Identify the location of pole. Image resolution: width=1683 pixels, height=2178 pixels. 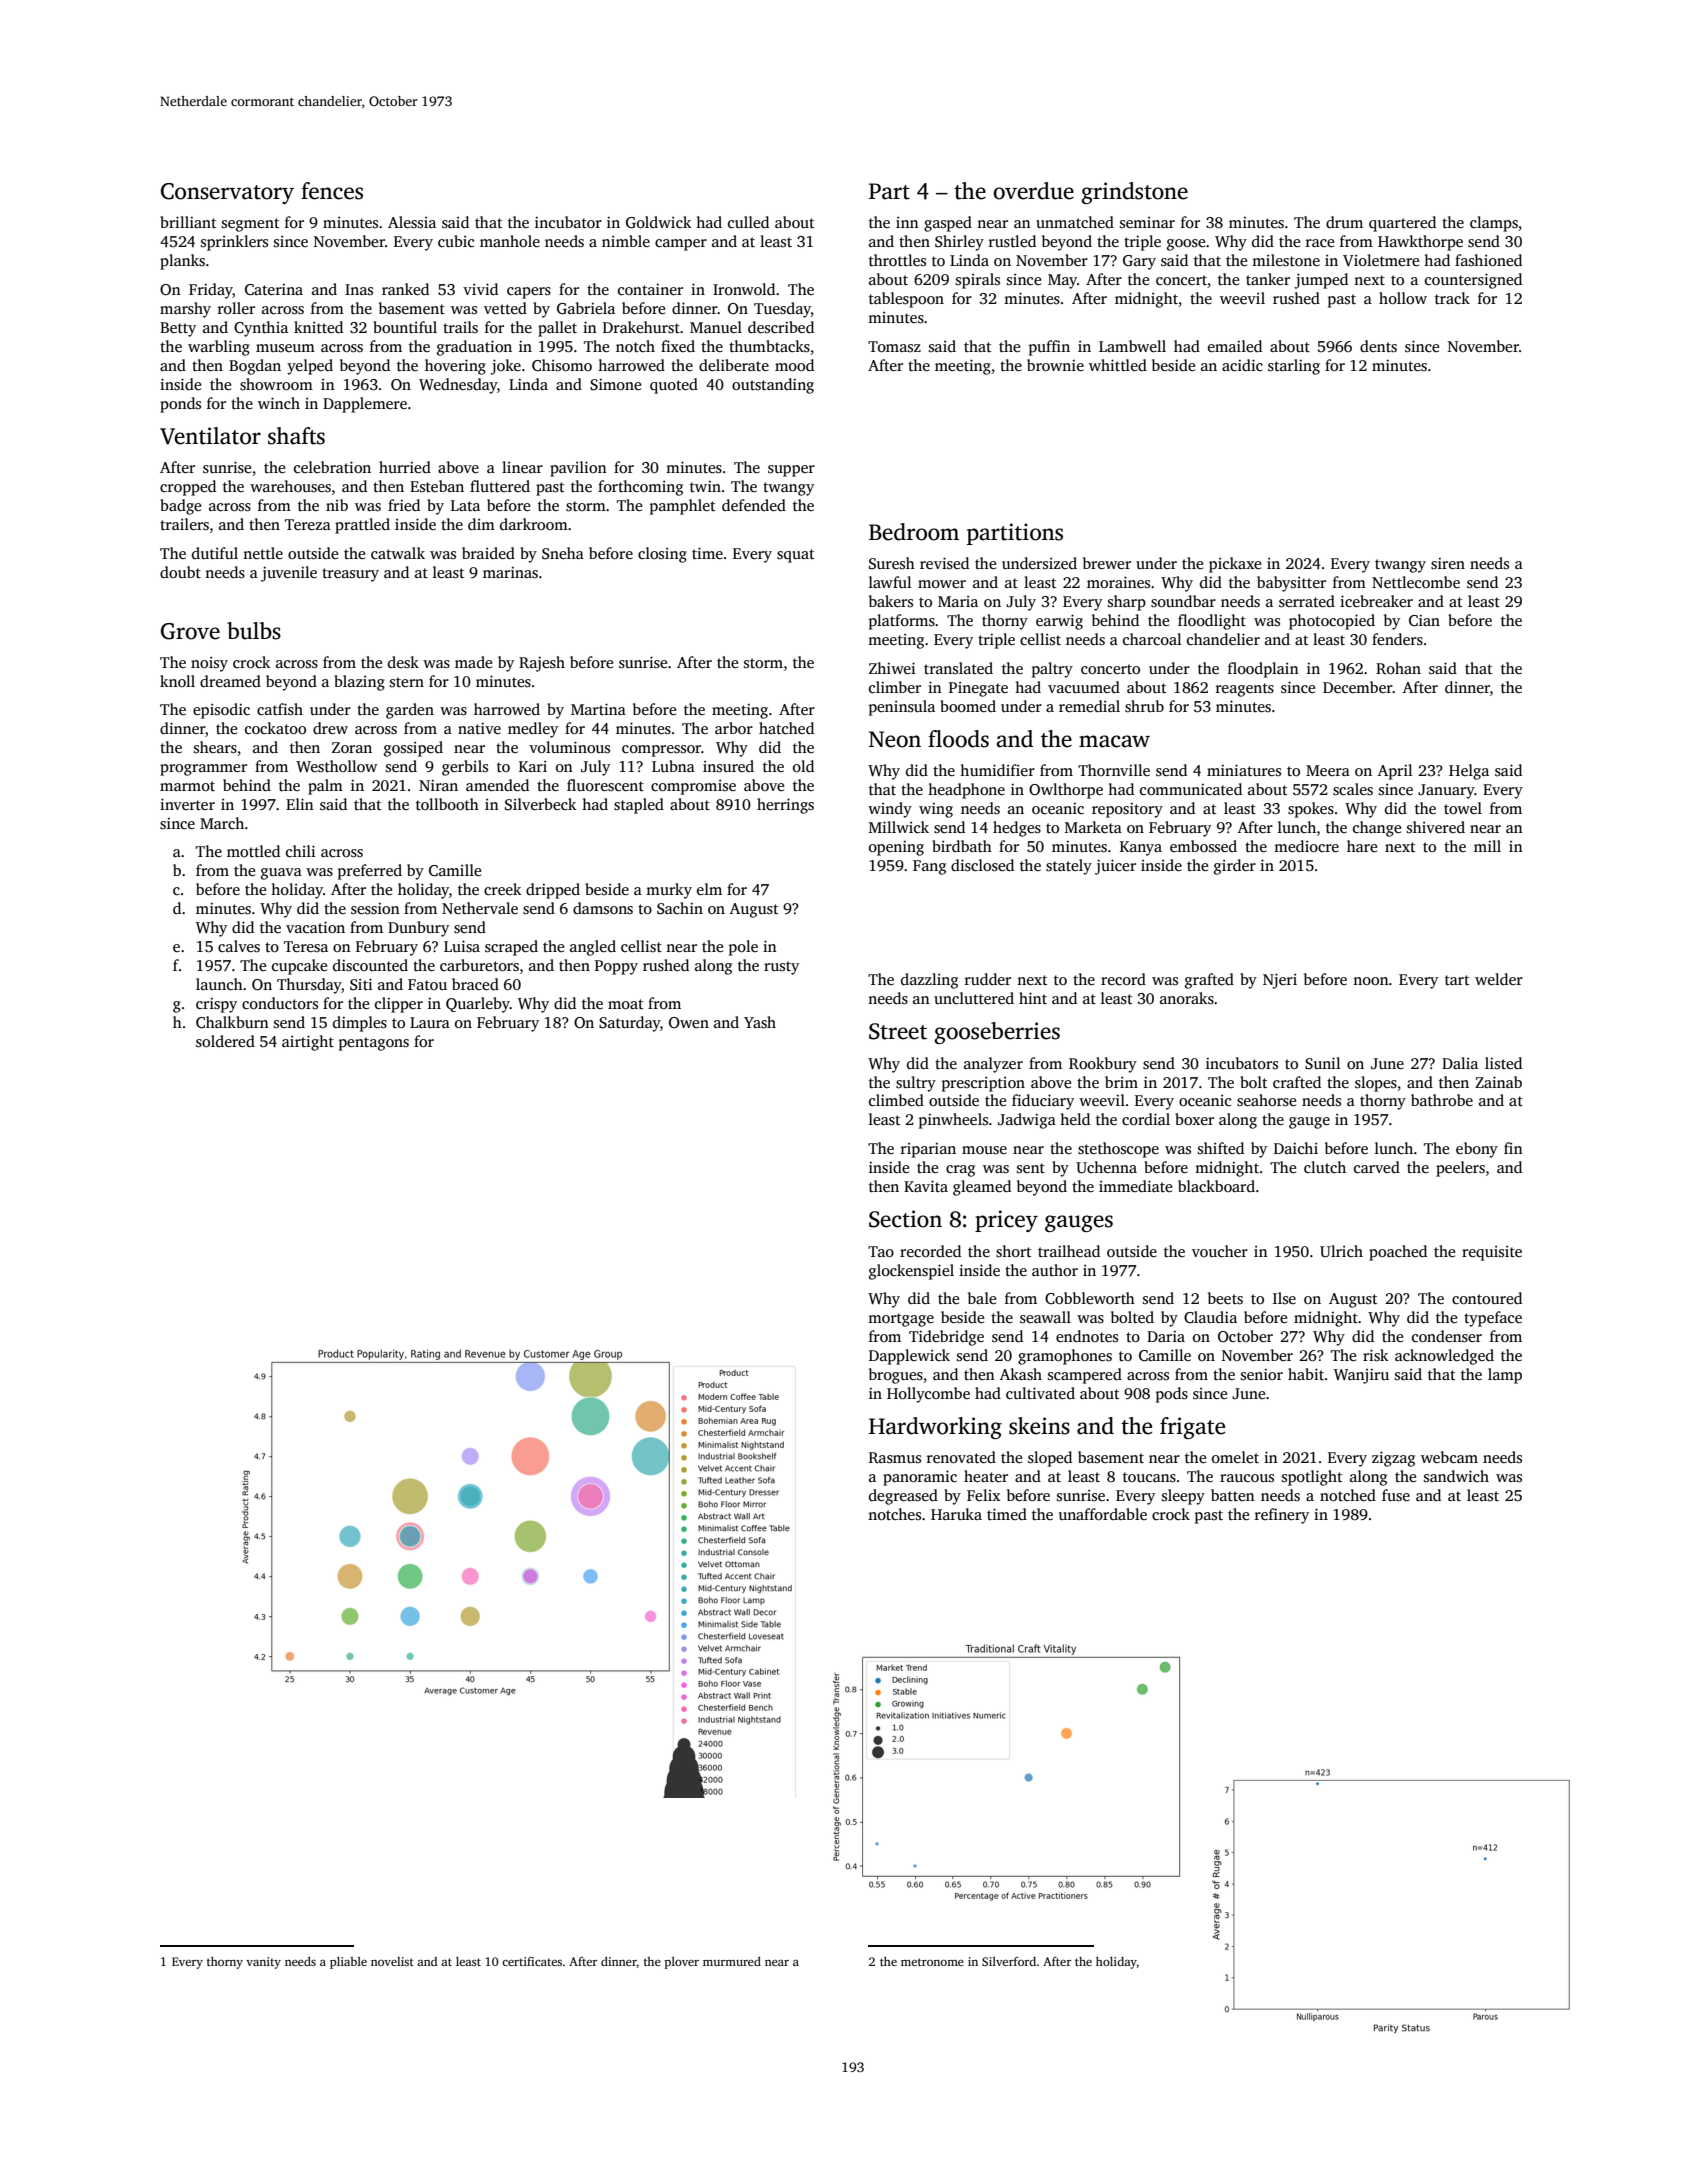
(743, 948).
